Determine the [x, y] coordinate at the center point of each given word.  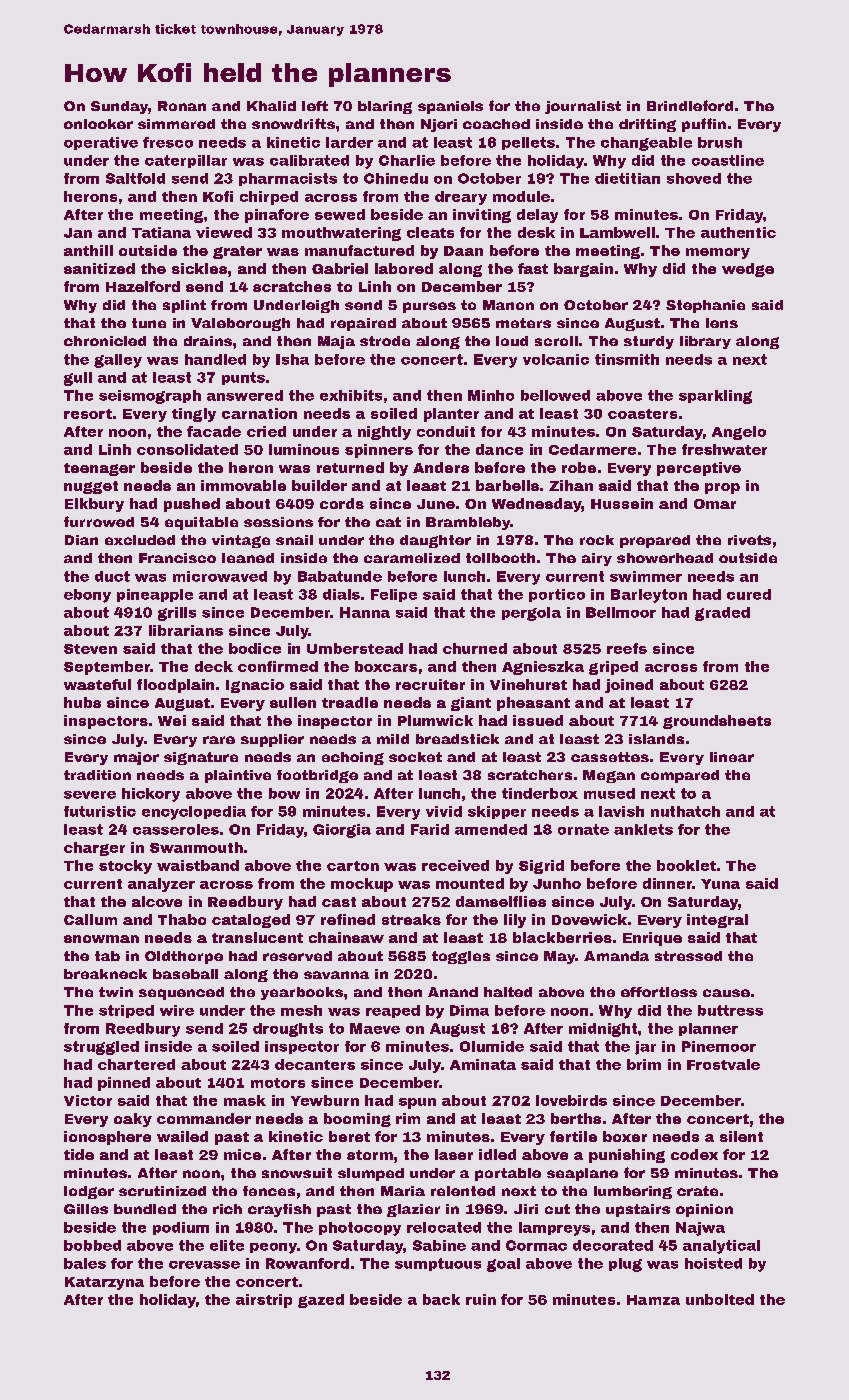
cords [342, 503]
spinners [379, 451]
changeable [646, 144]
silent [741, 1136]
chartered [136, 1064]
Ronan [182, 106]
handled [215, 359]
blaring [385, 107]
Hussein [622, 503]
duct [112, 576]
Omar [715, 504]
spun [417, 1103]
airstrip [264, 1301]
